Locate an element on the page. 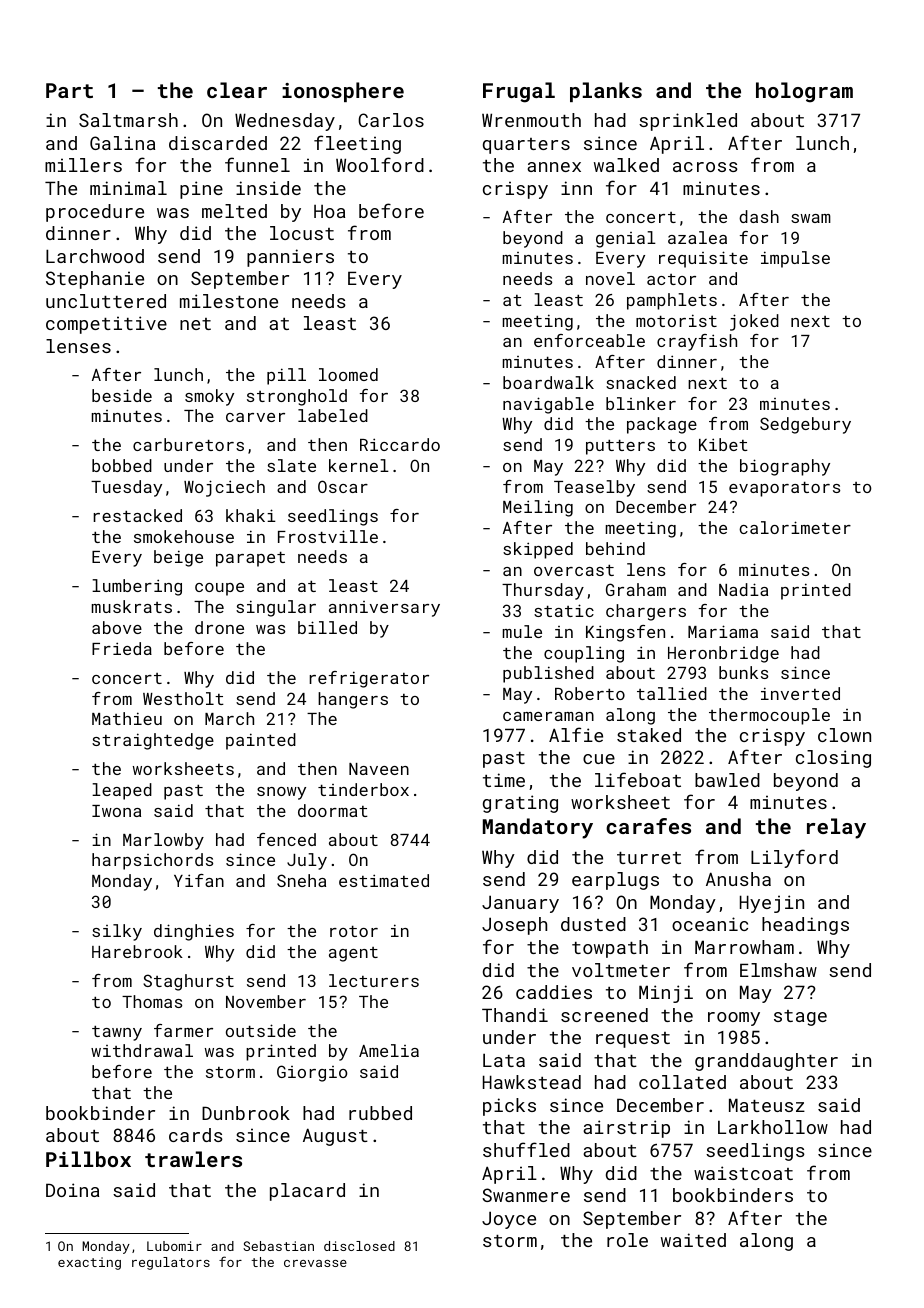 This document has width=924, height=1308. hologram is located at coordinates (804, 92).
